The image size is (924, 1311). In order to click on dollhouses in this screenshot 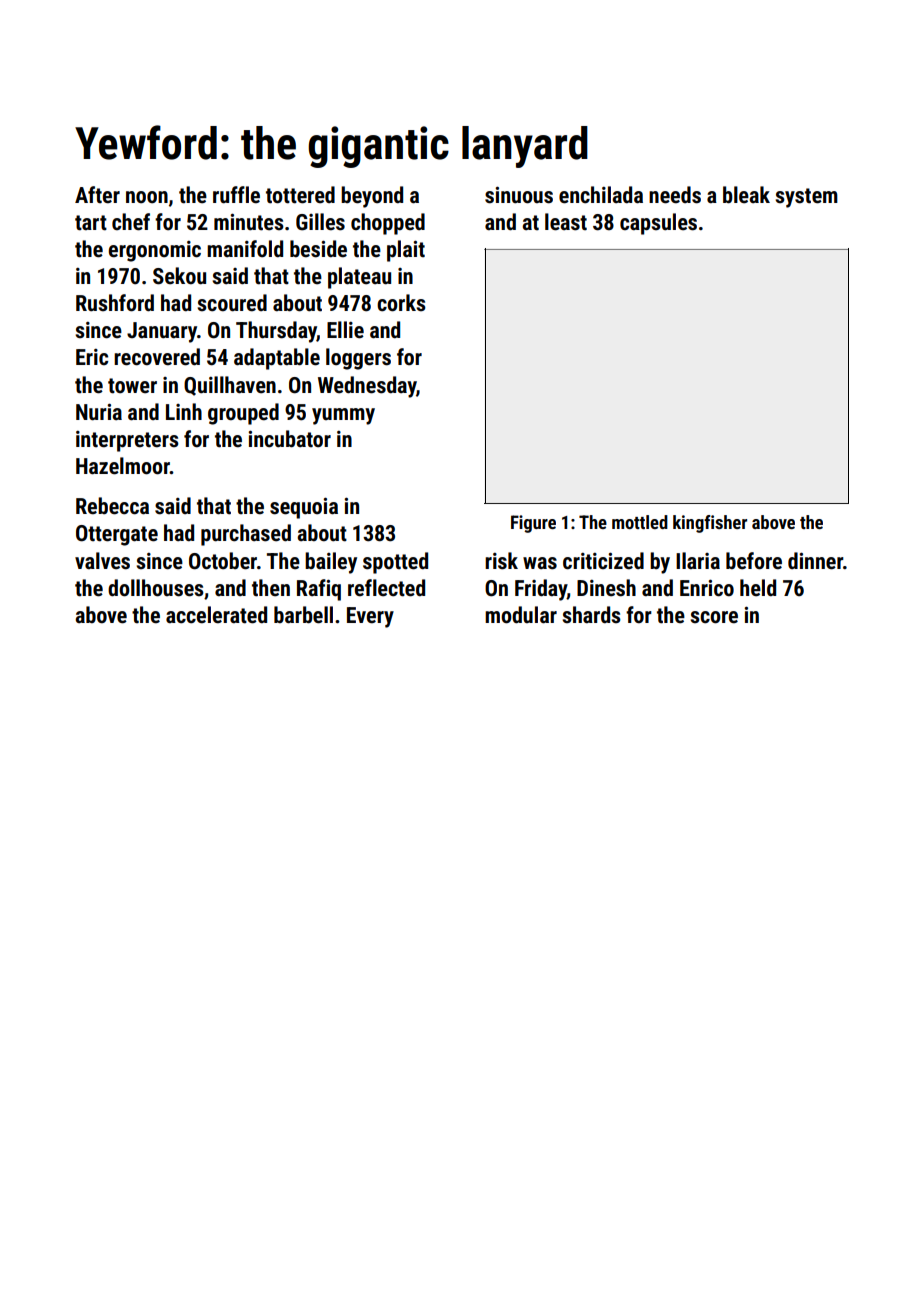, I will do `click(156, 588)`.
